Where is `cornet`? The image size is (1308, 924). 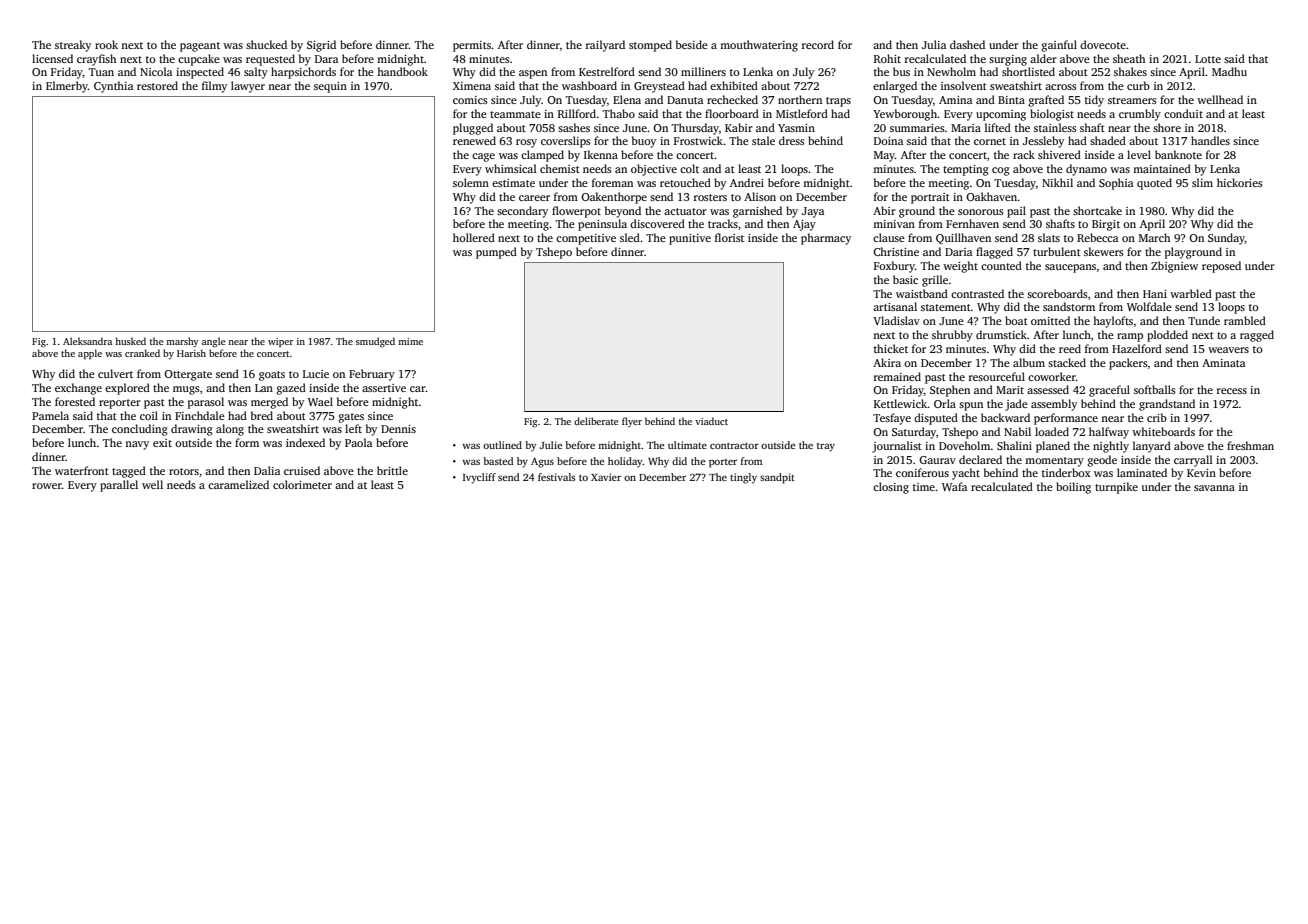 cornet is located at coordinates (990, 141).
